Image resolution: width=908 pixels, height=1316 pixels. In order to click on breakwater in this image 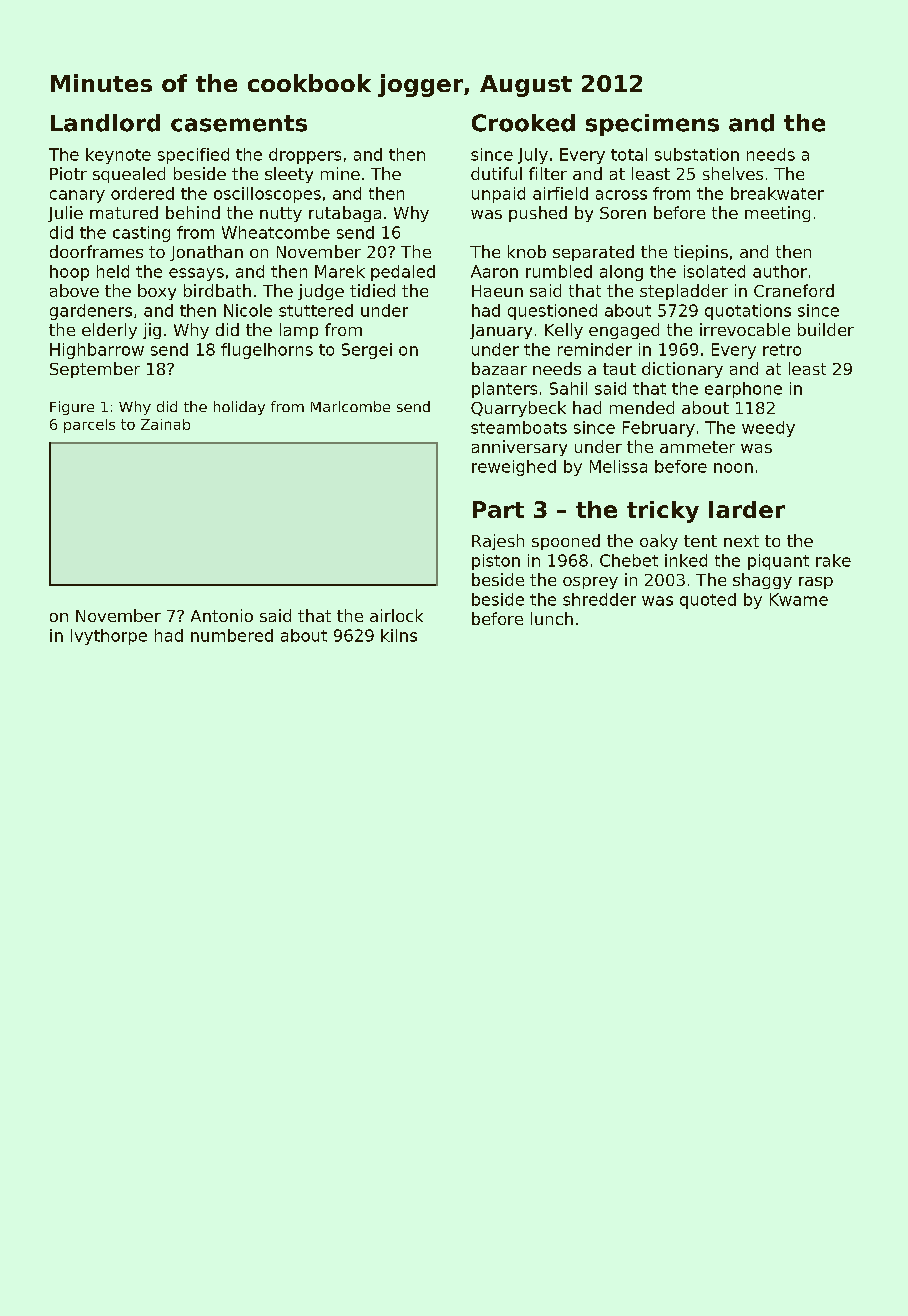, I will do `click(777, 193)`.
